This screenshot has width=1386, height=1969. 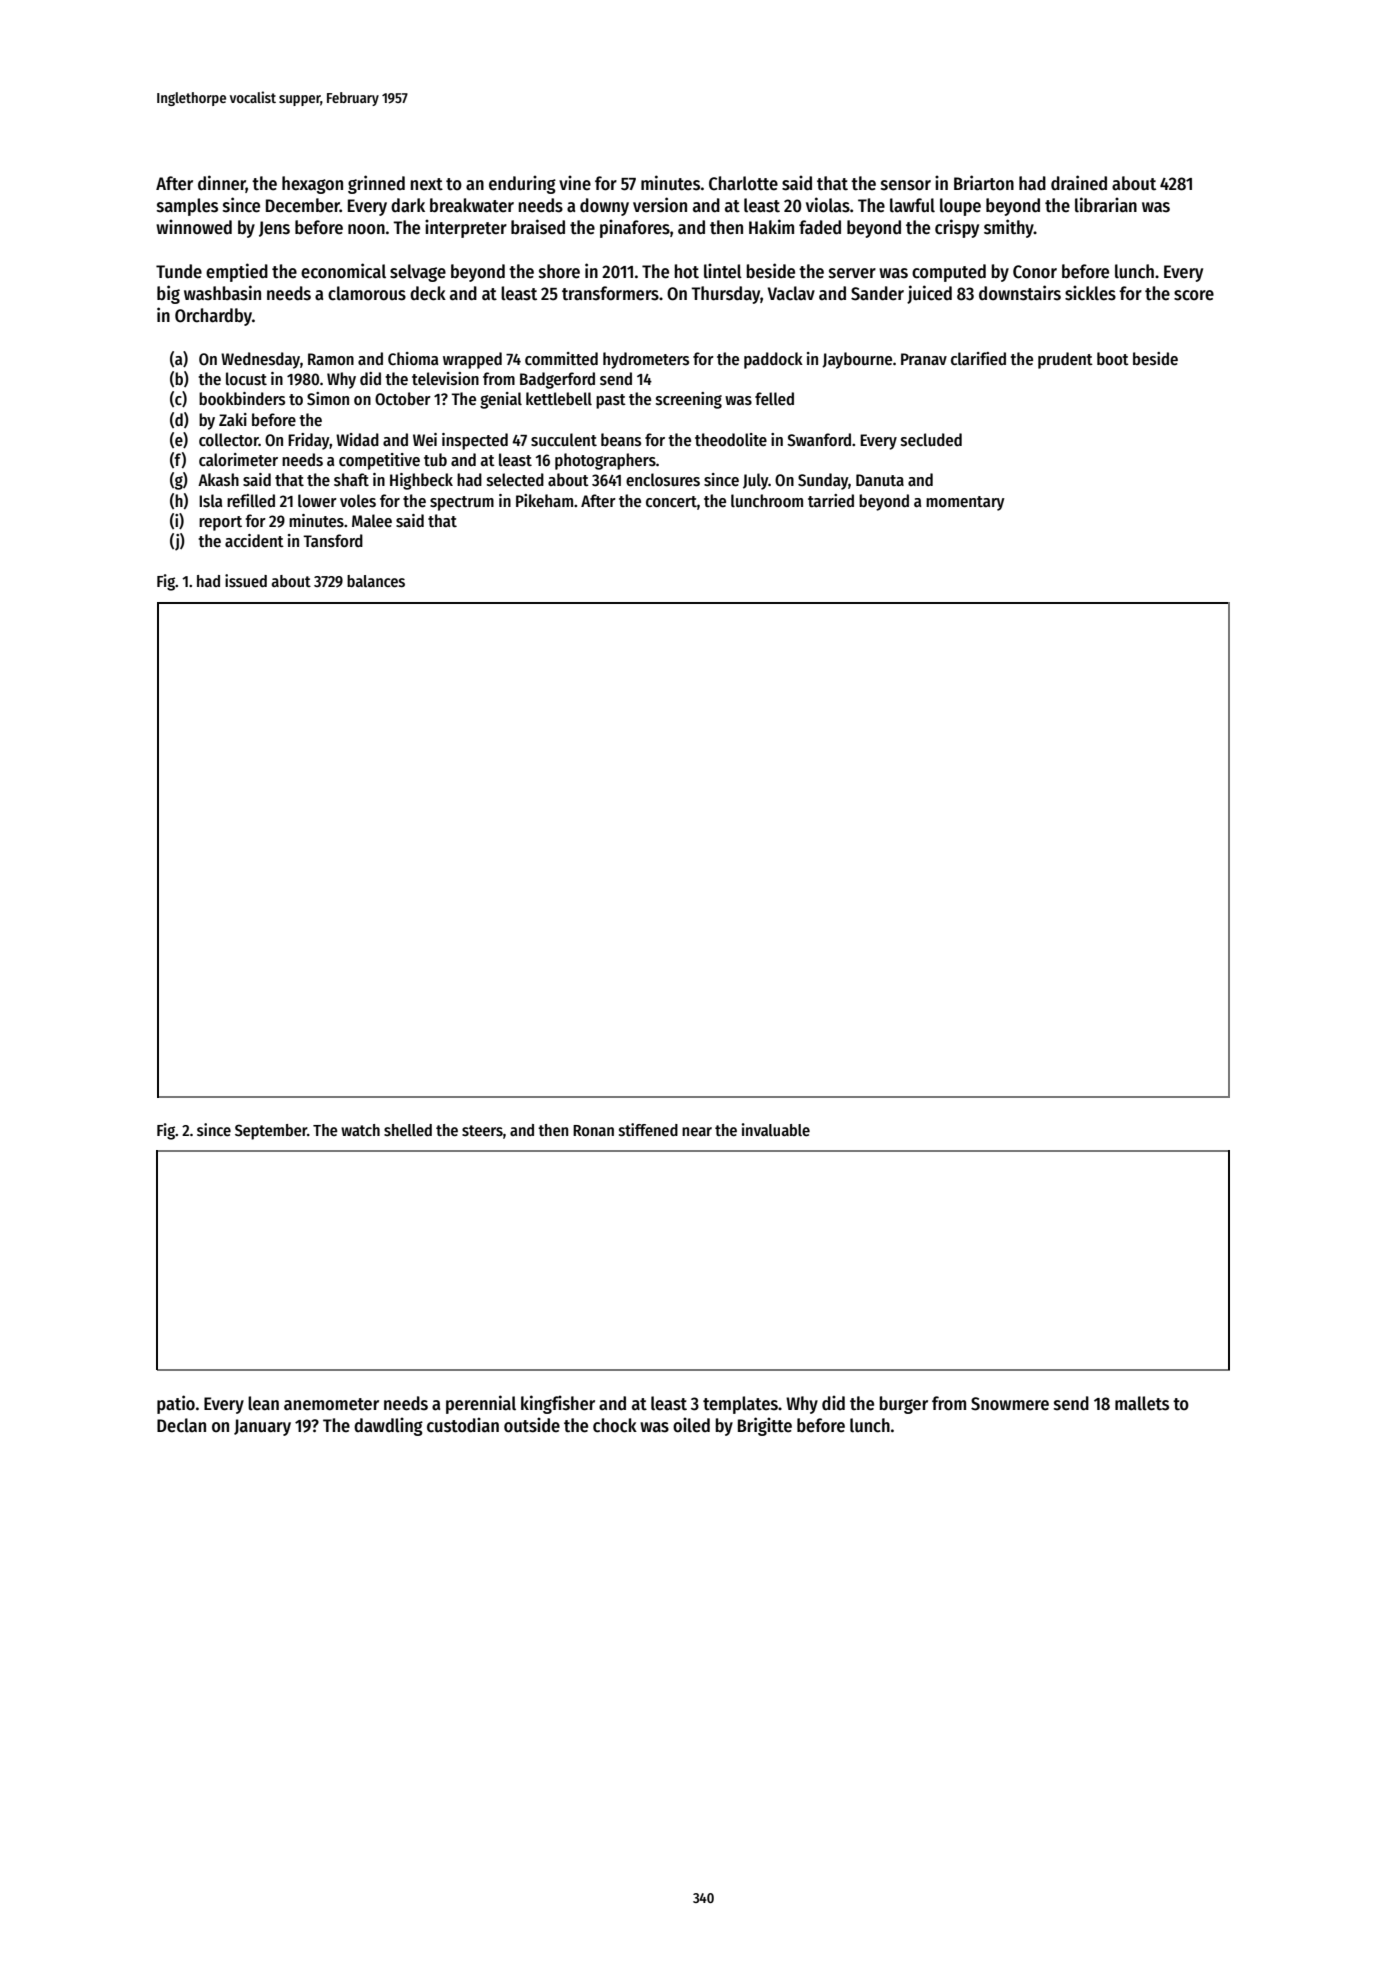 I want to click on September, so click(x=271, y=1132).
